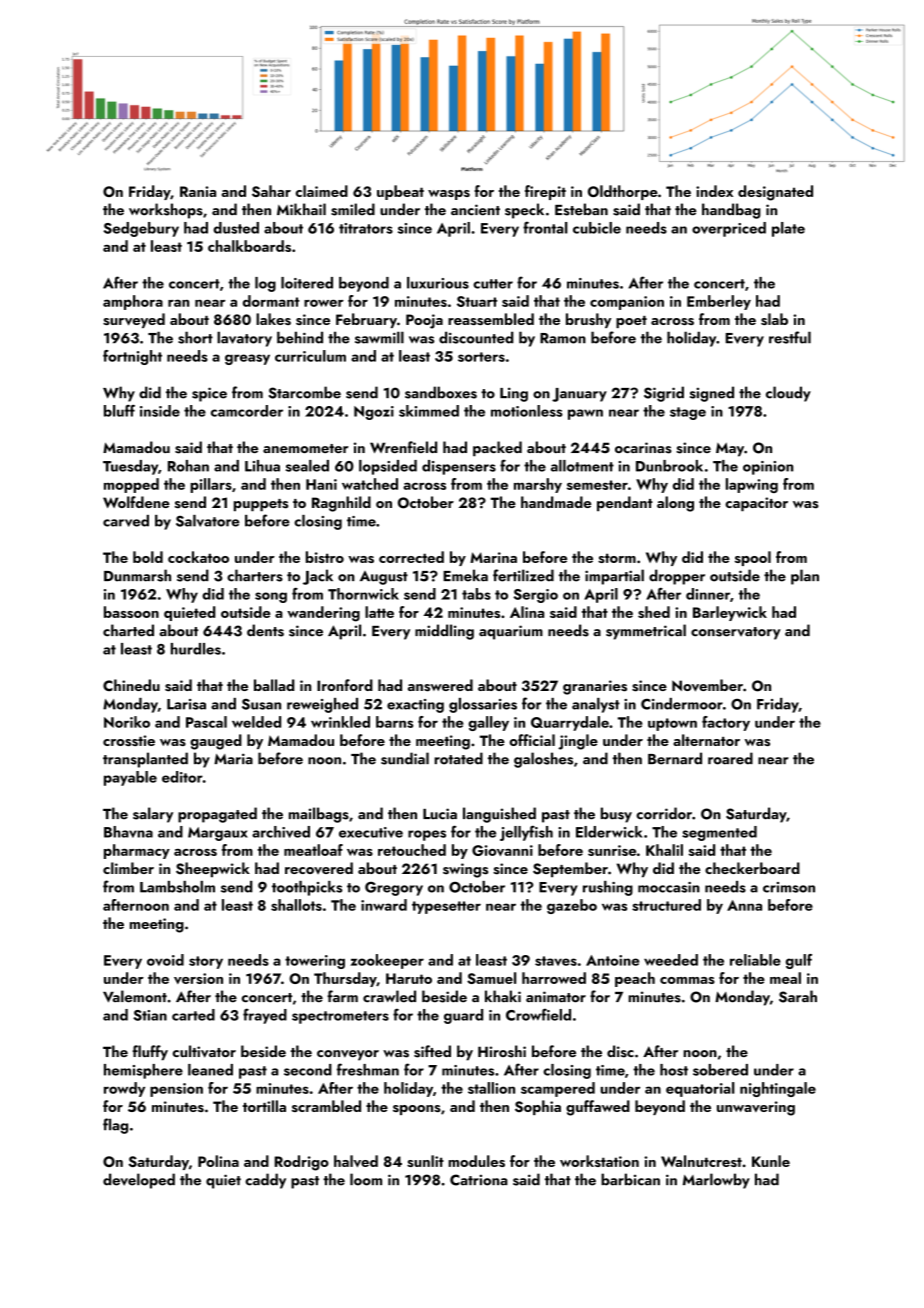 This screenshot has height=1308, width=924. What do you see at coordinates (271, 597) in the screenshot?
I see `song` at bounding box center [271, 597].
